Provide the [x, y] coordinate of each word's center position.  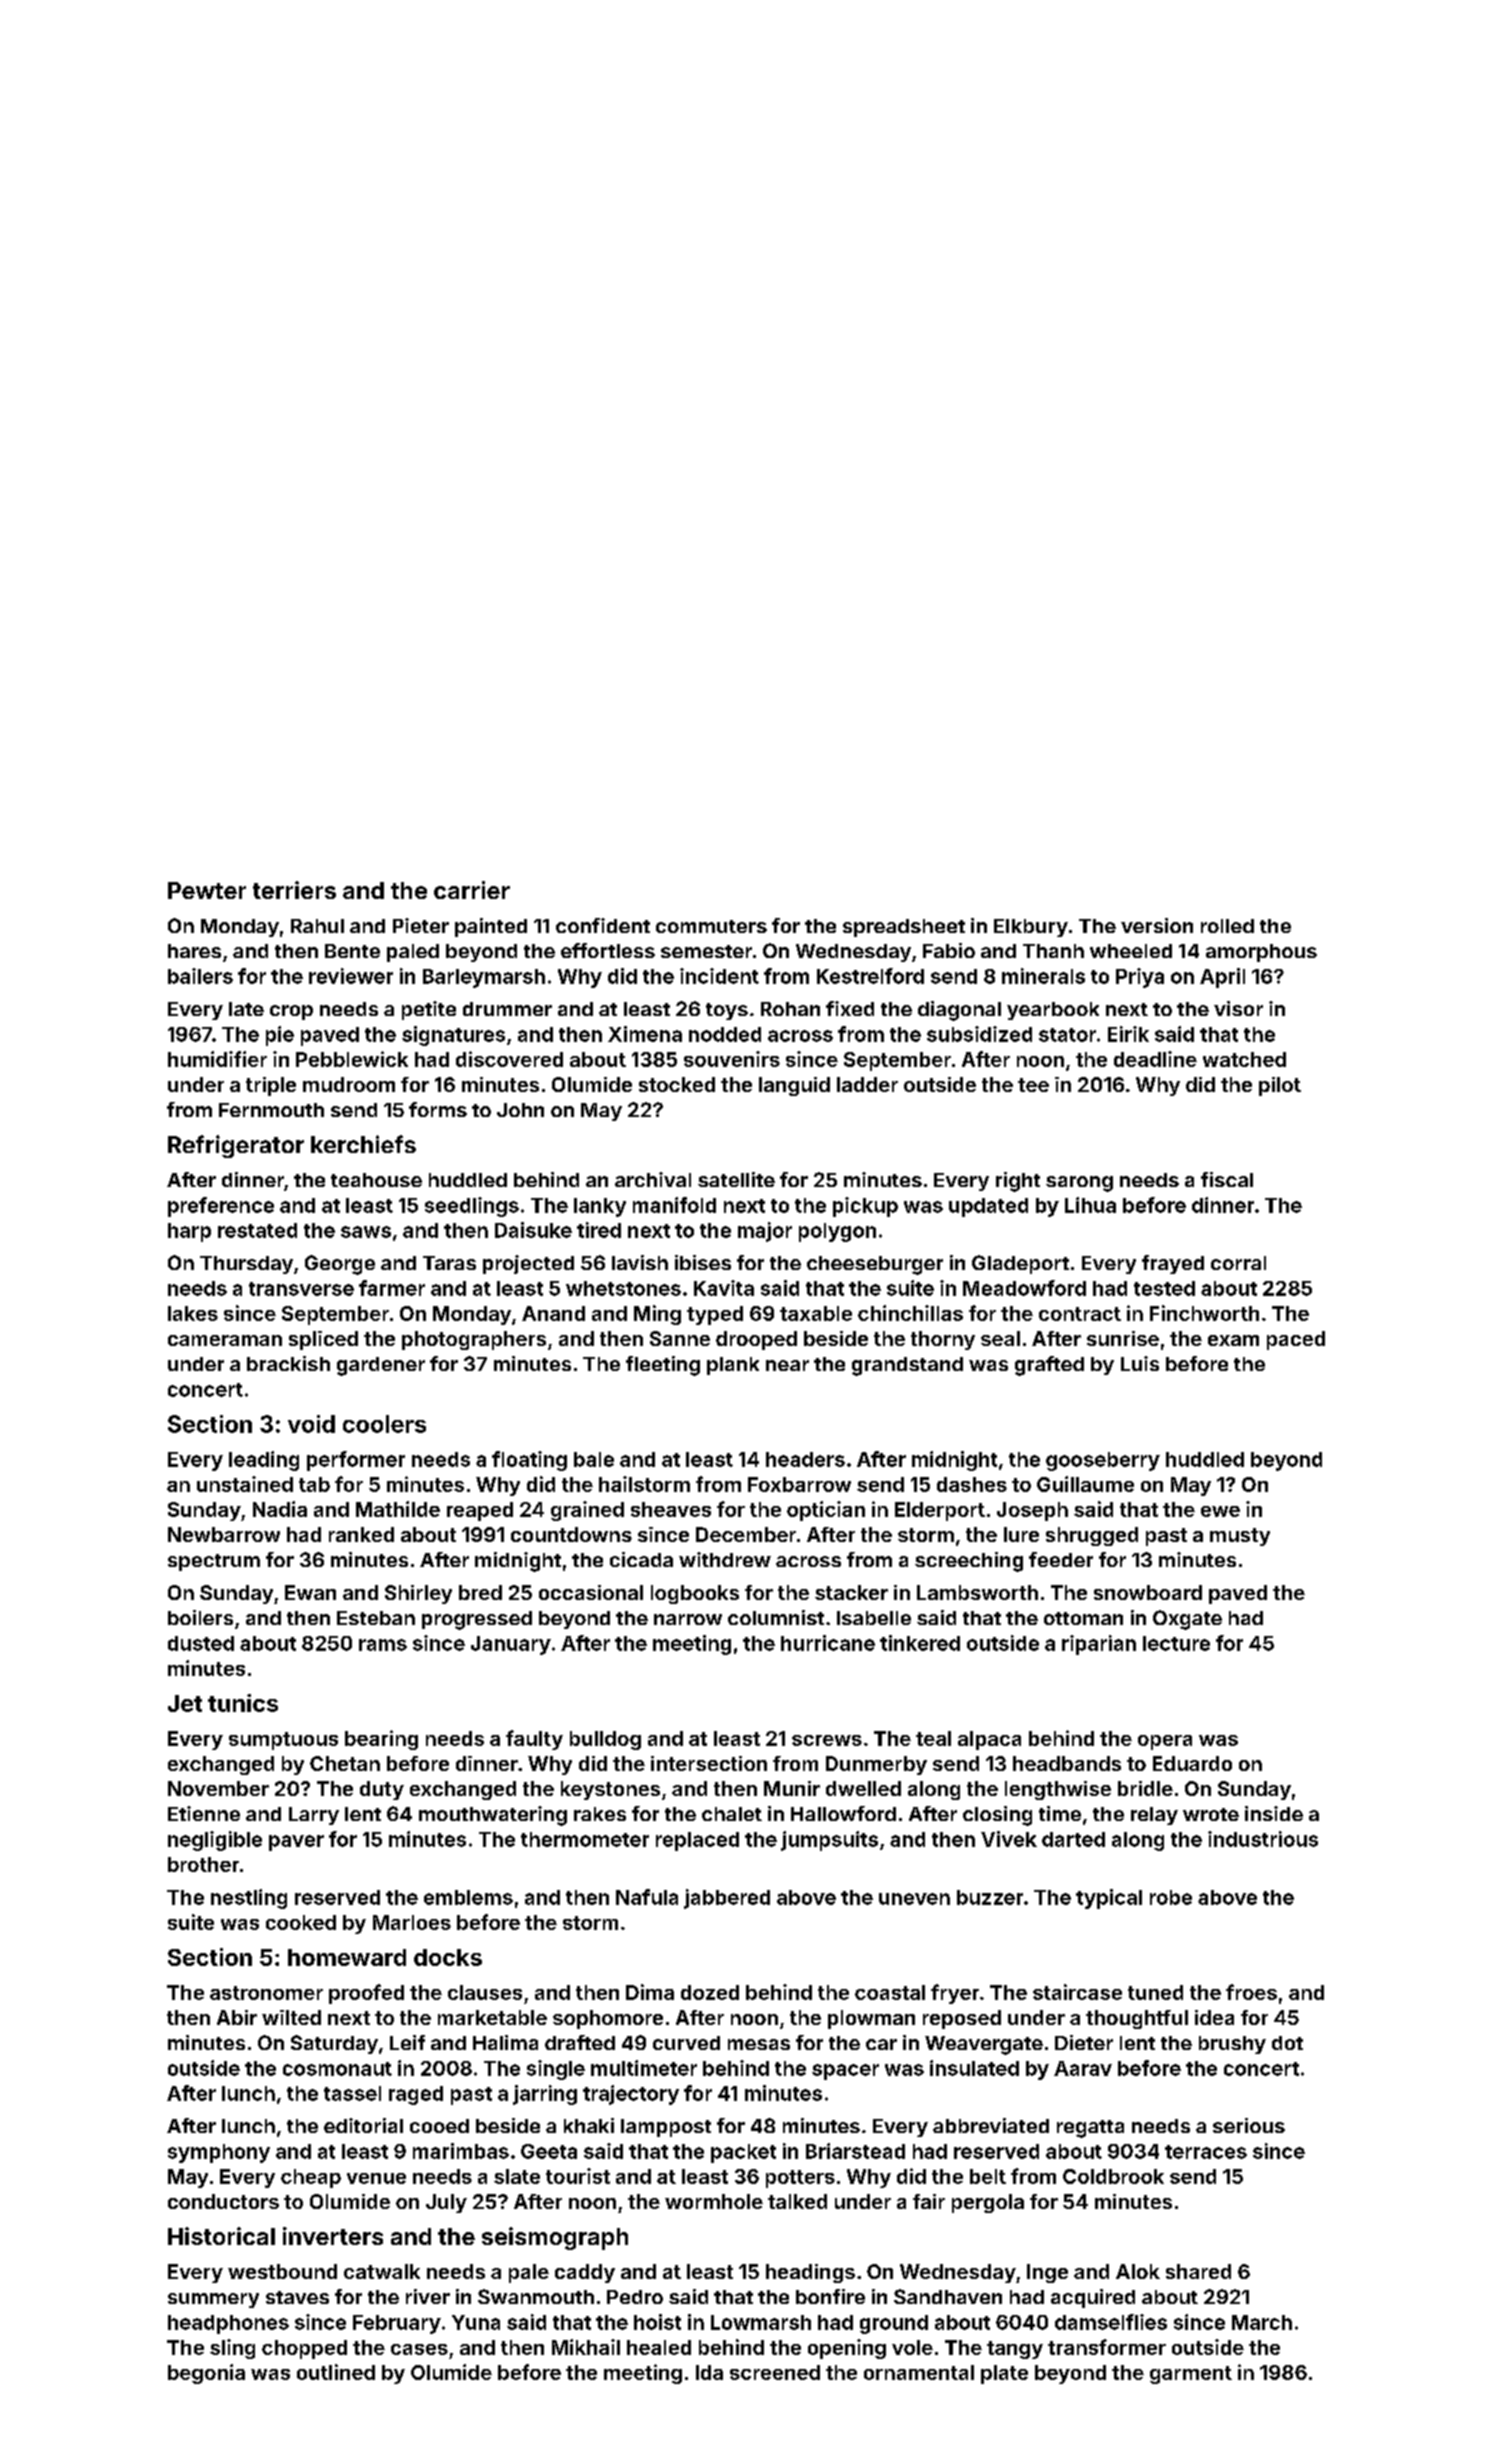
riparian [1099, 1645]
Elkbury [1031, 928]
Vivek [1009, 1839]
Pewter [207, 890]
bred [480, 1592]
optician [826, 1511]
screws [827, 1740]
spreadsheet [904, 928]
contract [1080, 1314]
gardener [381, 1366]
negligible [215, 1841]
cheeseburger [875, 1265]
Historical [221, 2236]
